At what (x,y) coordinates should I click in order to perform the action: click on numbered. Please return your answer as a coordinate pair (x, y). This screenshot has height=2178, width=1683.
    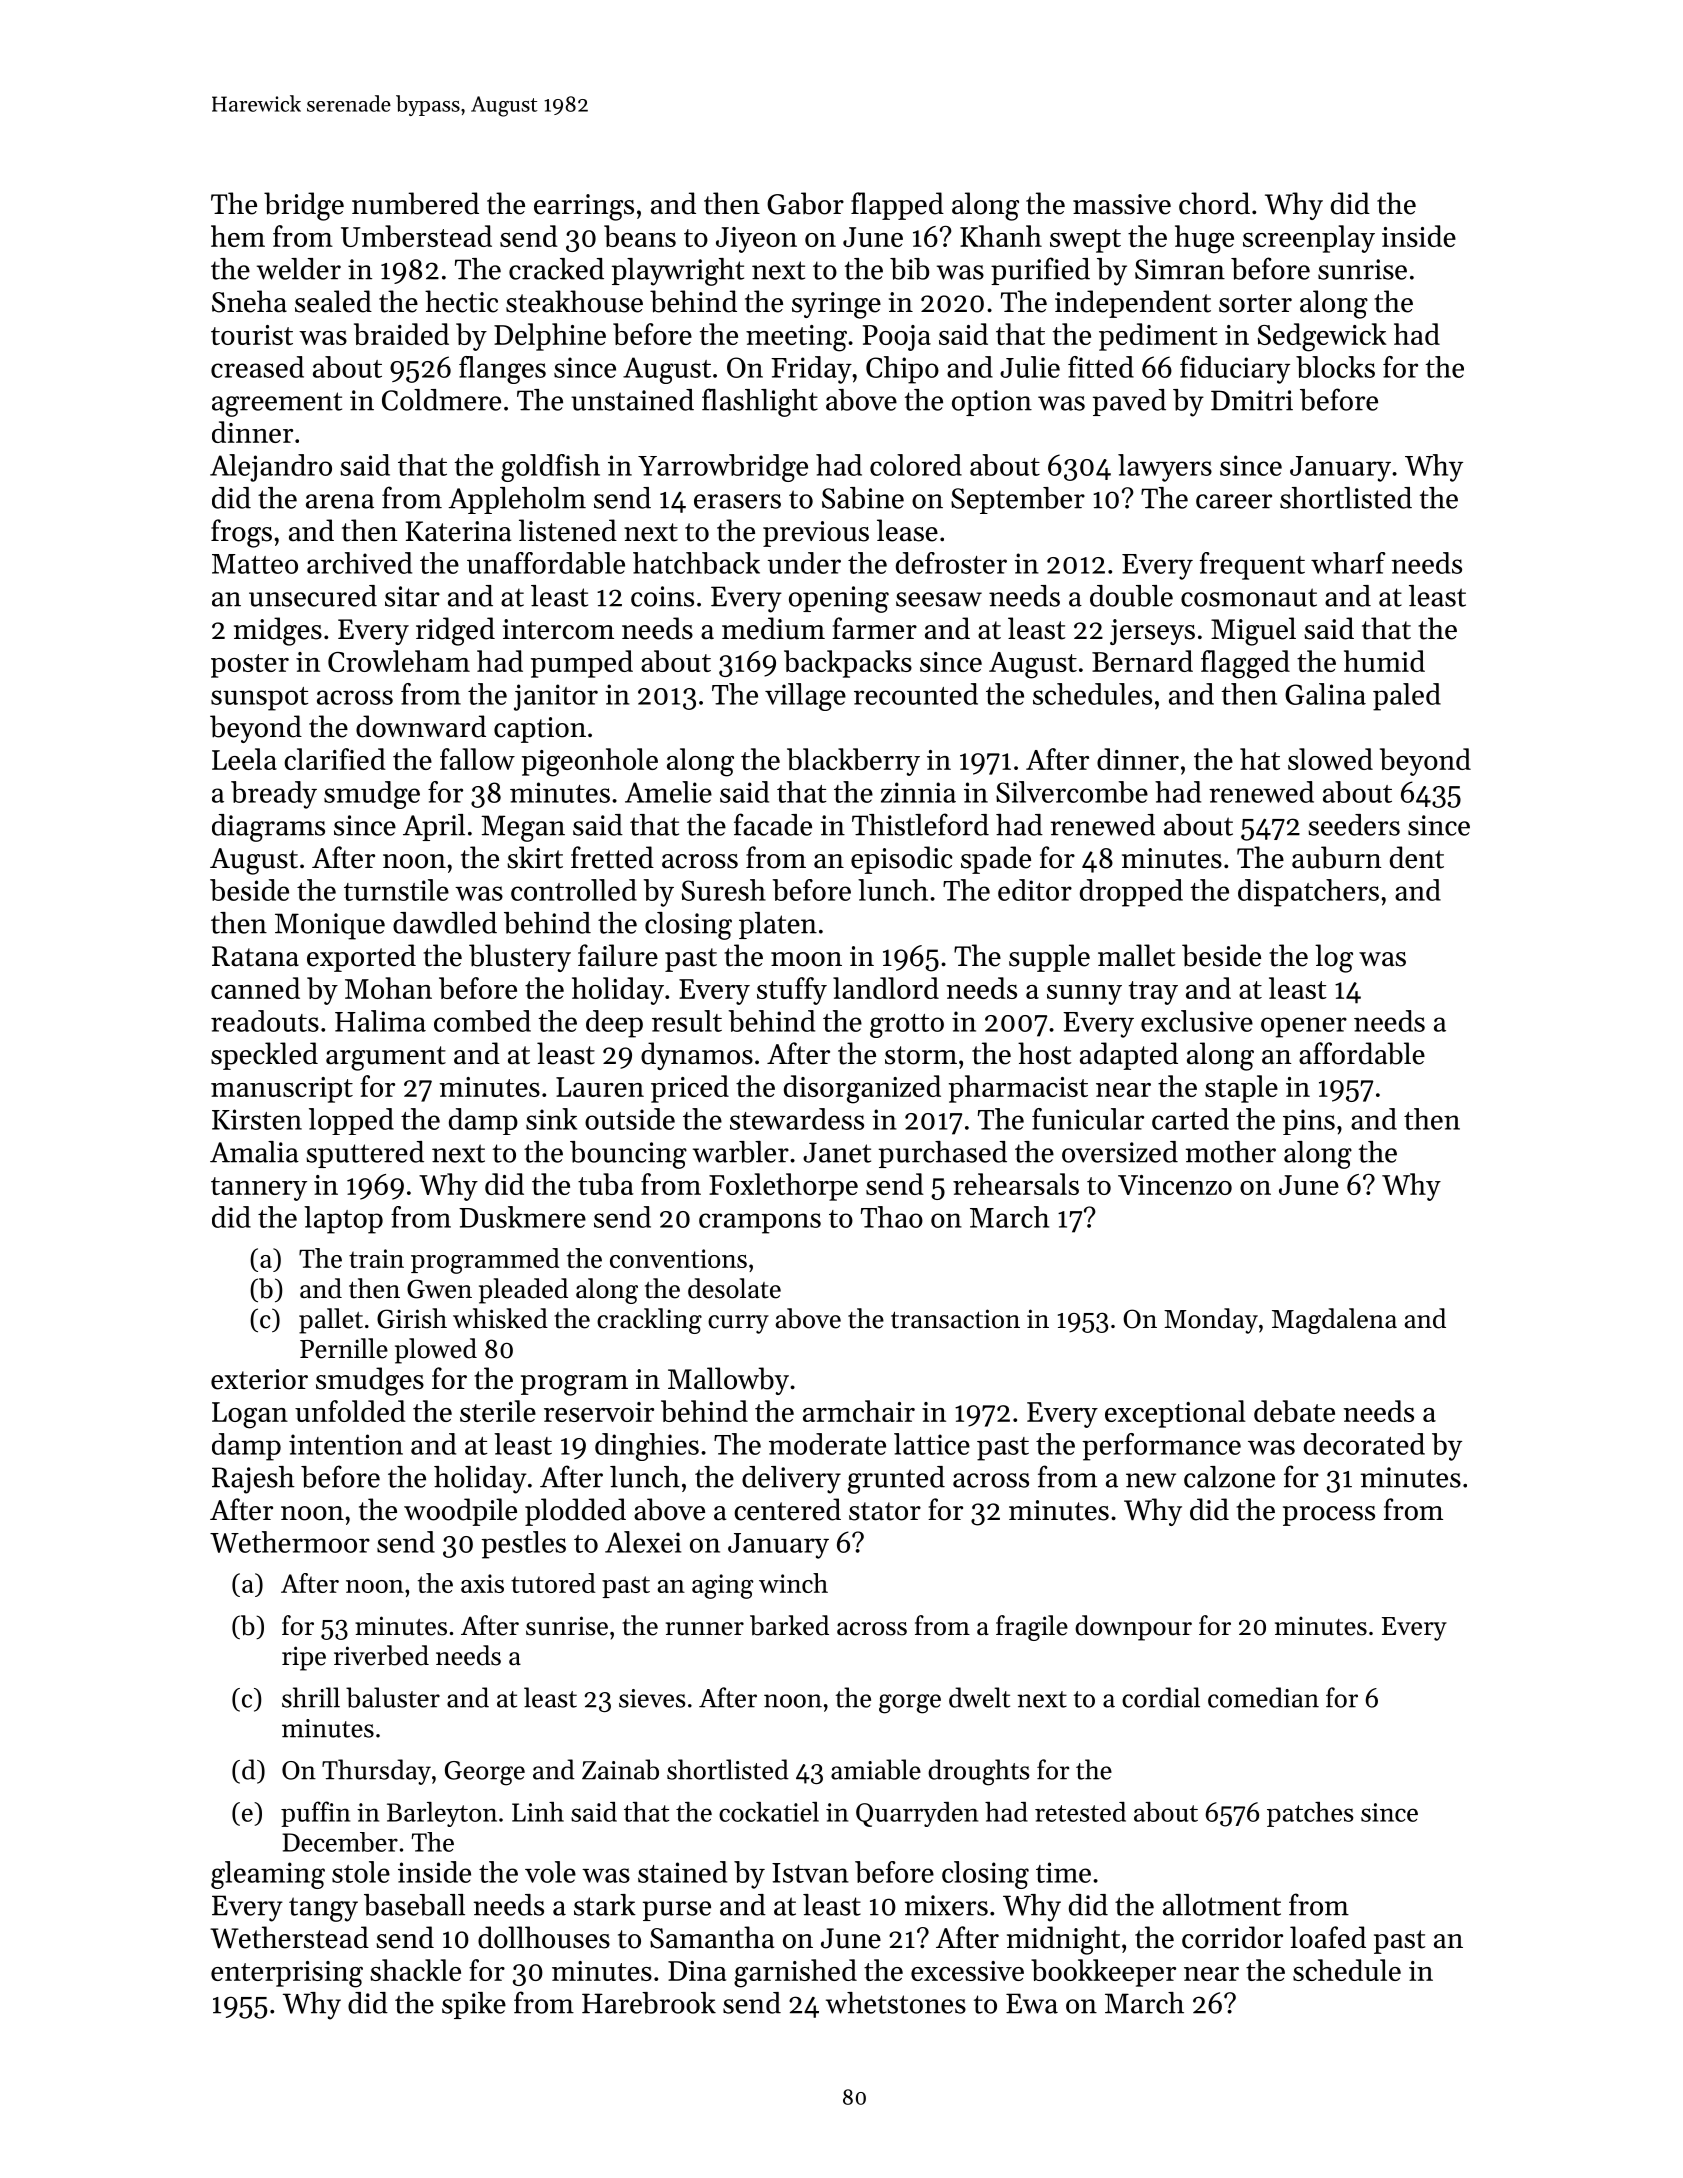
    Looking at the image, I should click on (415, 203).
